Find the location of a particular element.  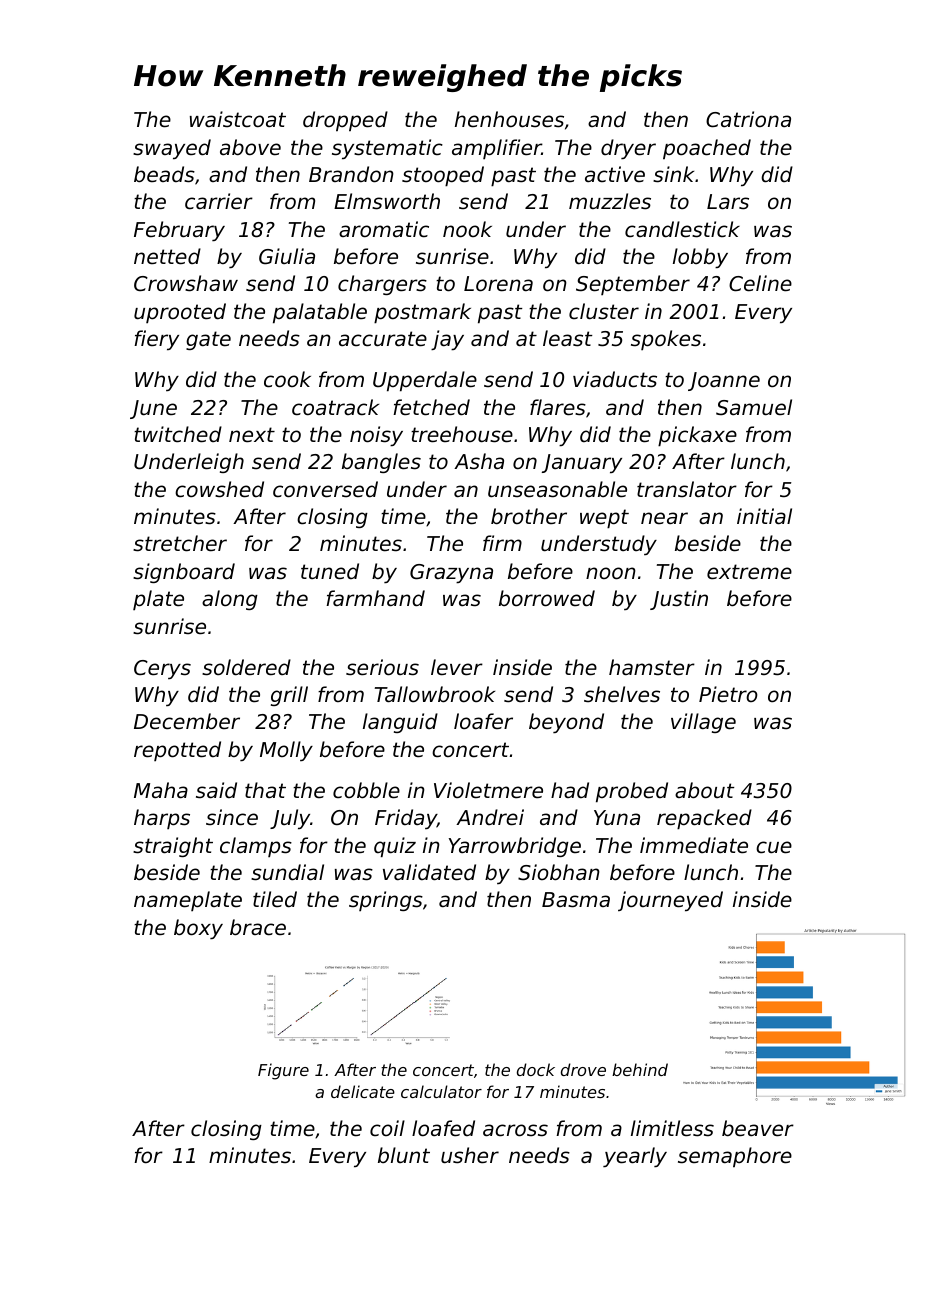

henhouses is located at coordinates (509, 119).
